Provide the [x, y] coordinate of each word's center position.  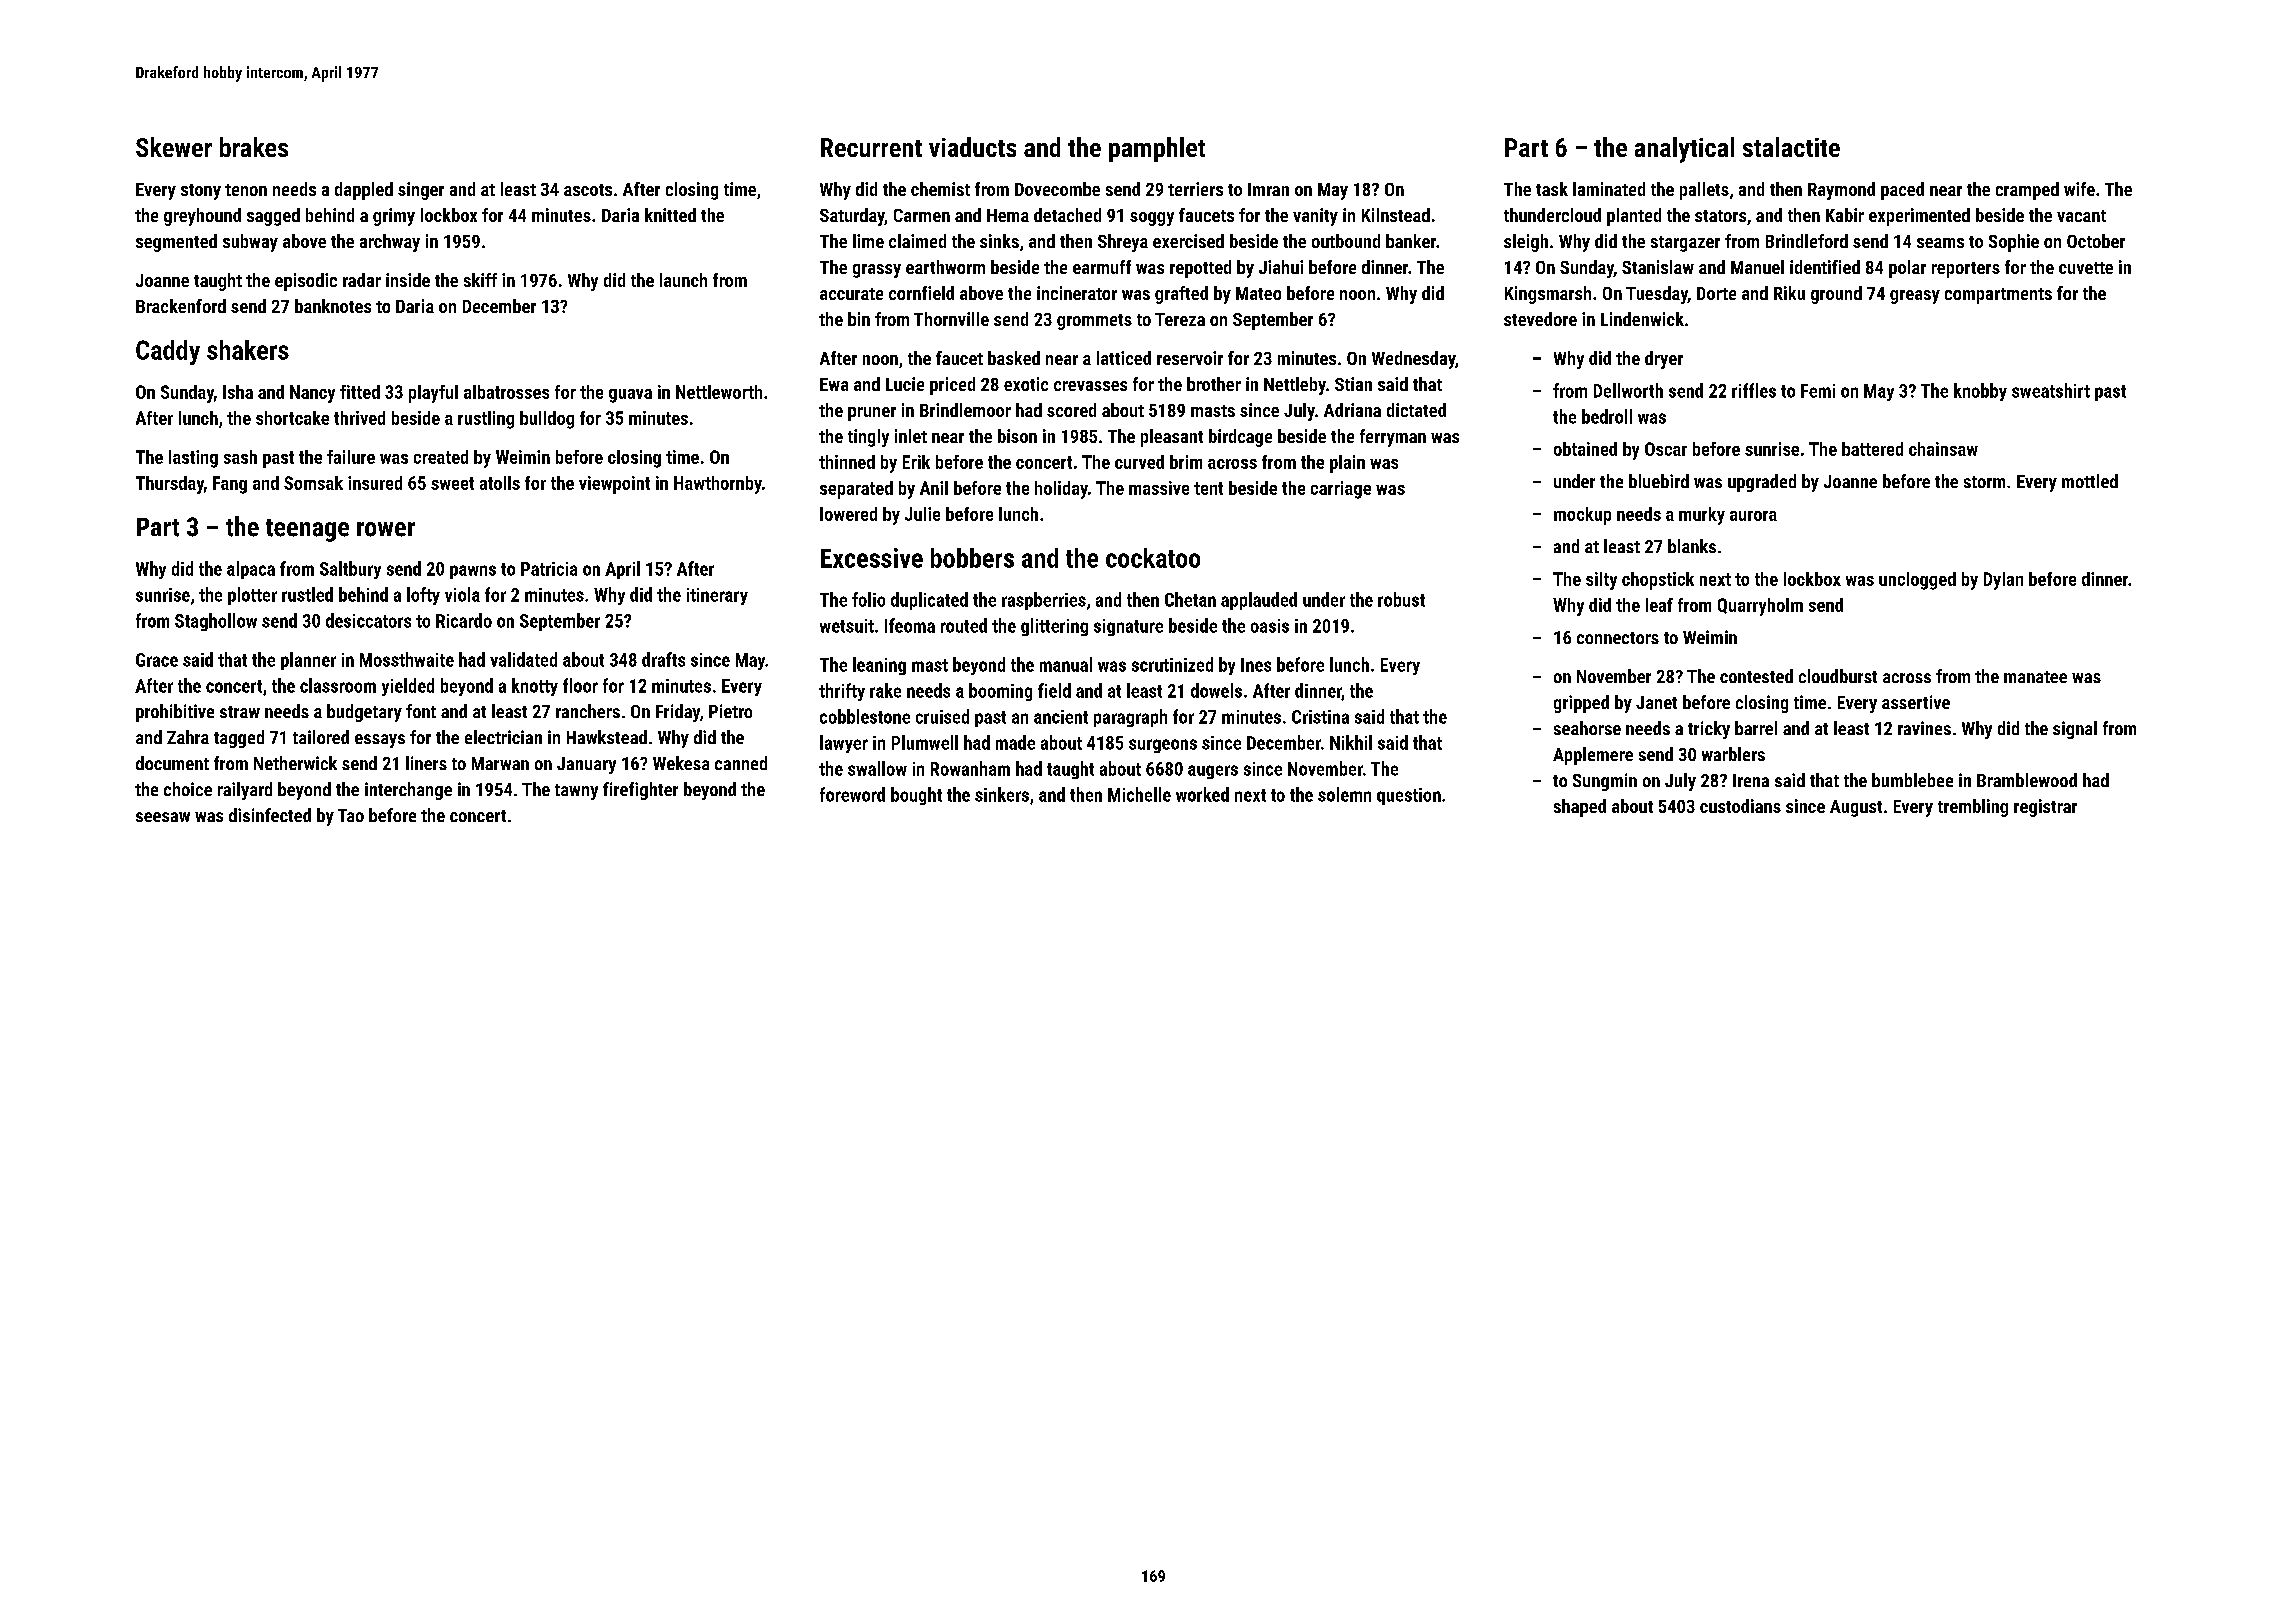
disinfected [270, 815]
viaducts [972, 147]
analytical [1684, 150]
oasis [1270, 626]
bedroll [1607, 416]
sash [240, 457]
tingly [868, 438]
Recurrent [871, 147]
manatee [2035, 677]
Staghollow [216, 622]
